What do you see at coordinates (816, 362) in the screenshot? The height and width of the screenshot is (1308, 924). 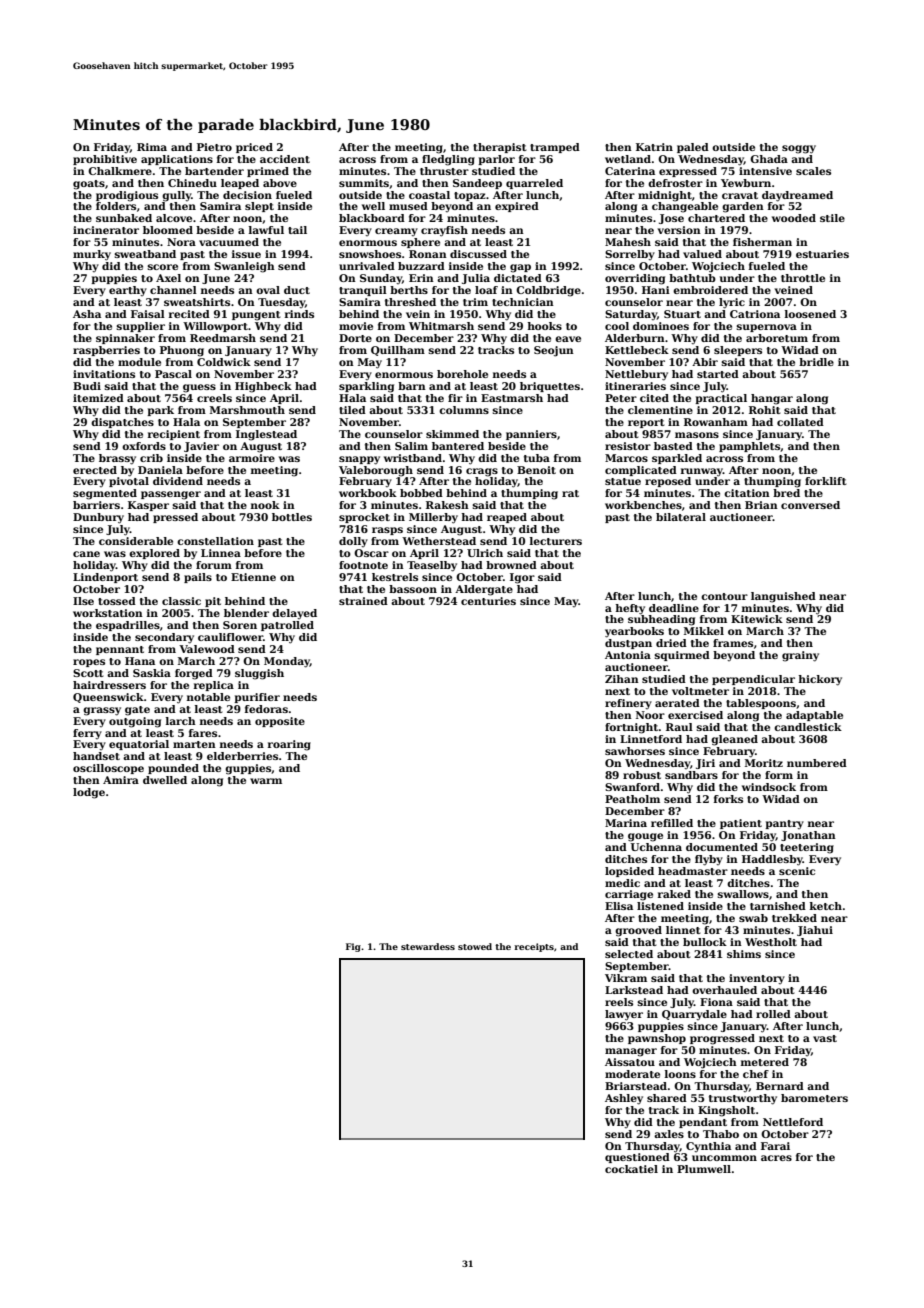 I see `bridle` at bounding box center [816, 362].
